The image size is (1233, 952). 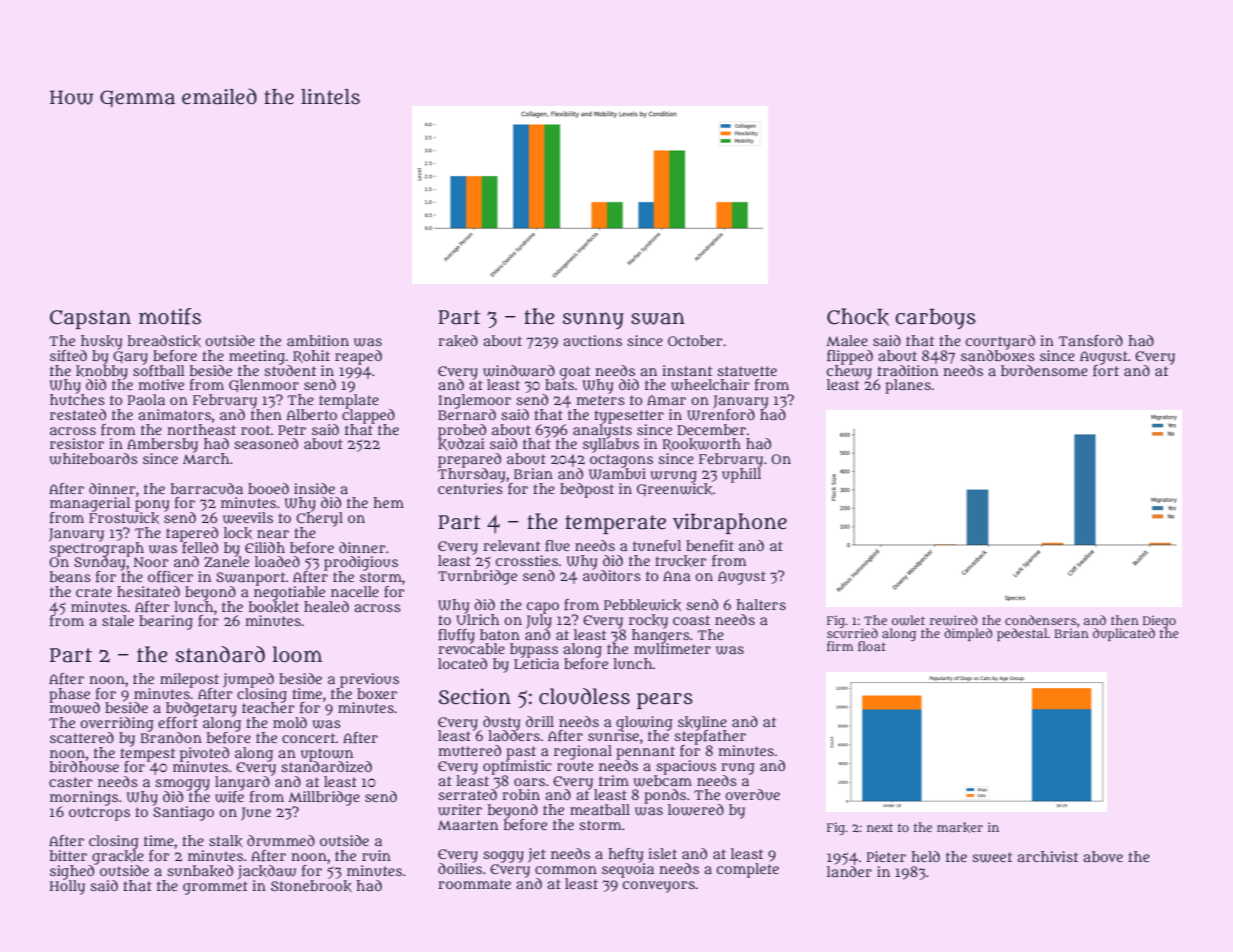 What do you see at coordinates (1124, 634) in the image?
I see `duplicated` at bounding box center [1124, 634].
